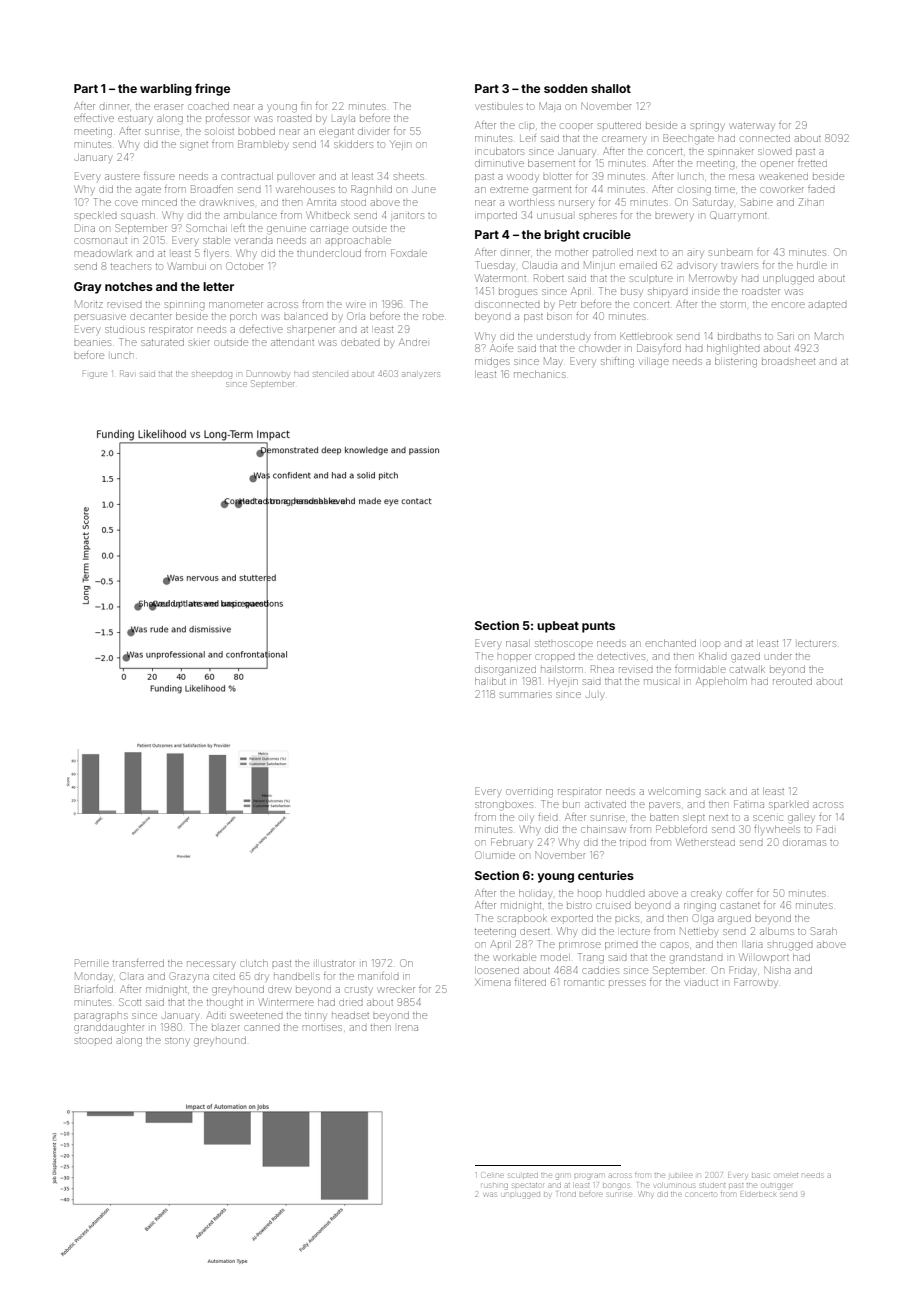 Image resolution: width=924 pixels, height=1308 pixels. Describe the element at coordinates (210, 964) in the screenshot. I see `necessary` at that location.
